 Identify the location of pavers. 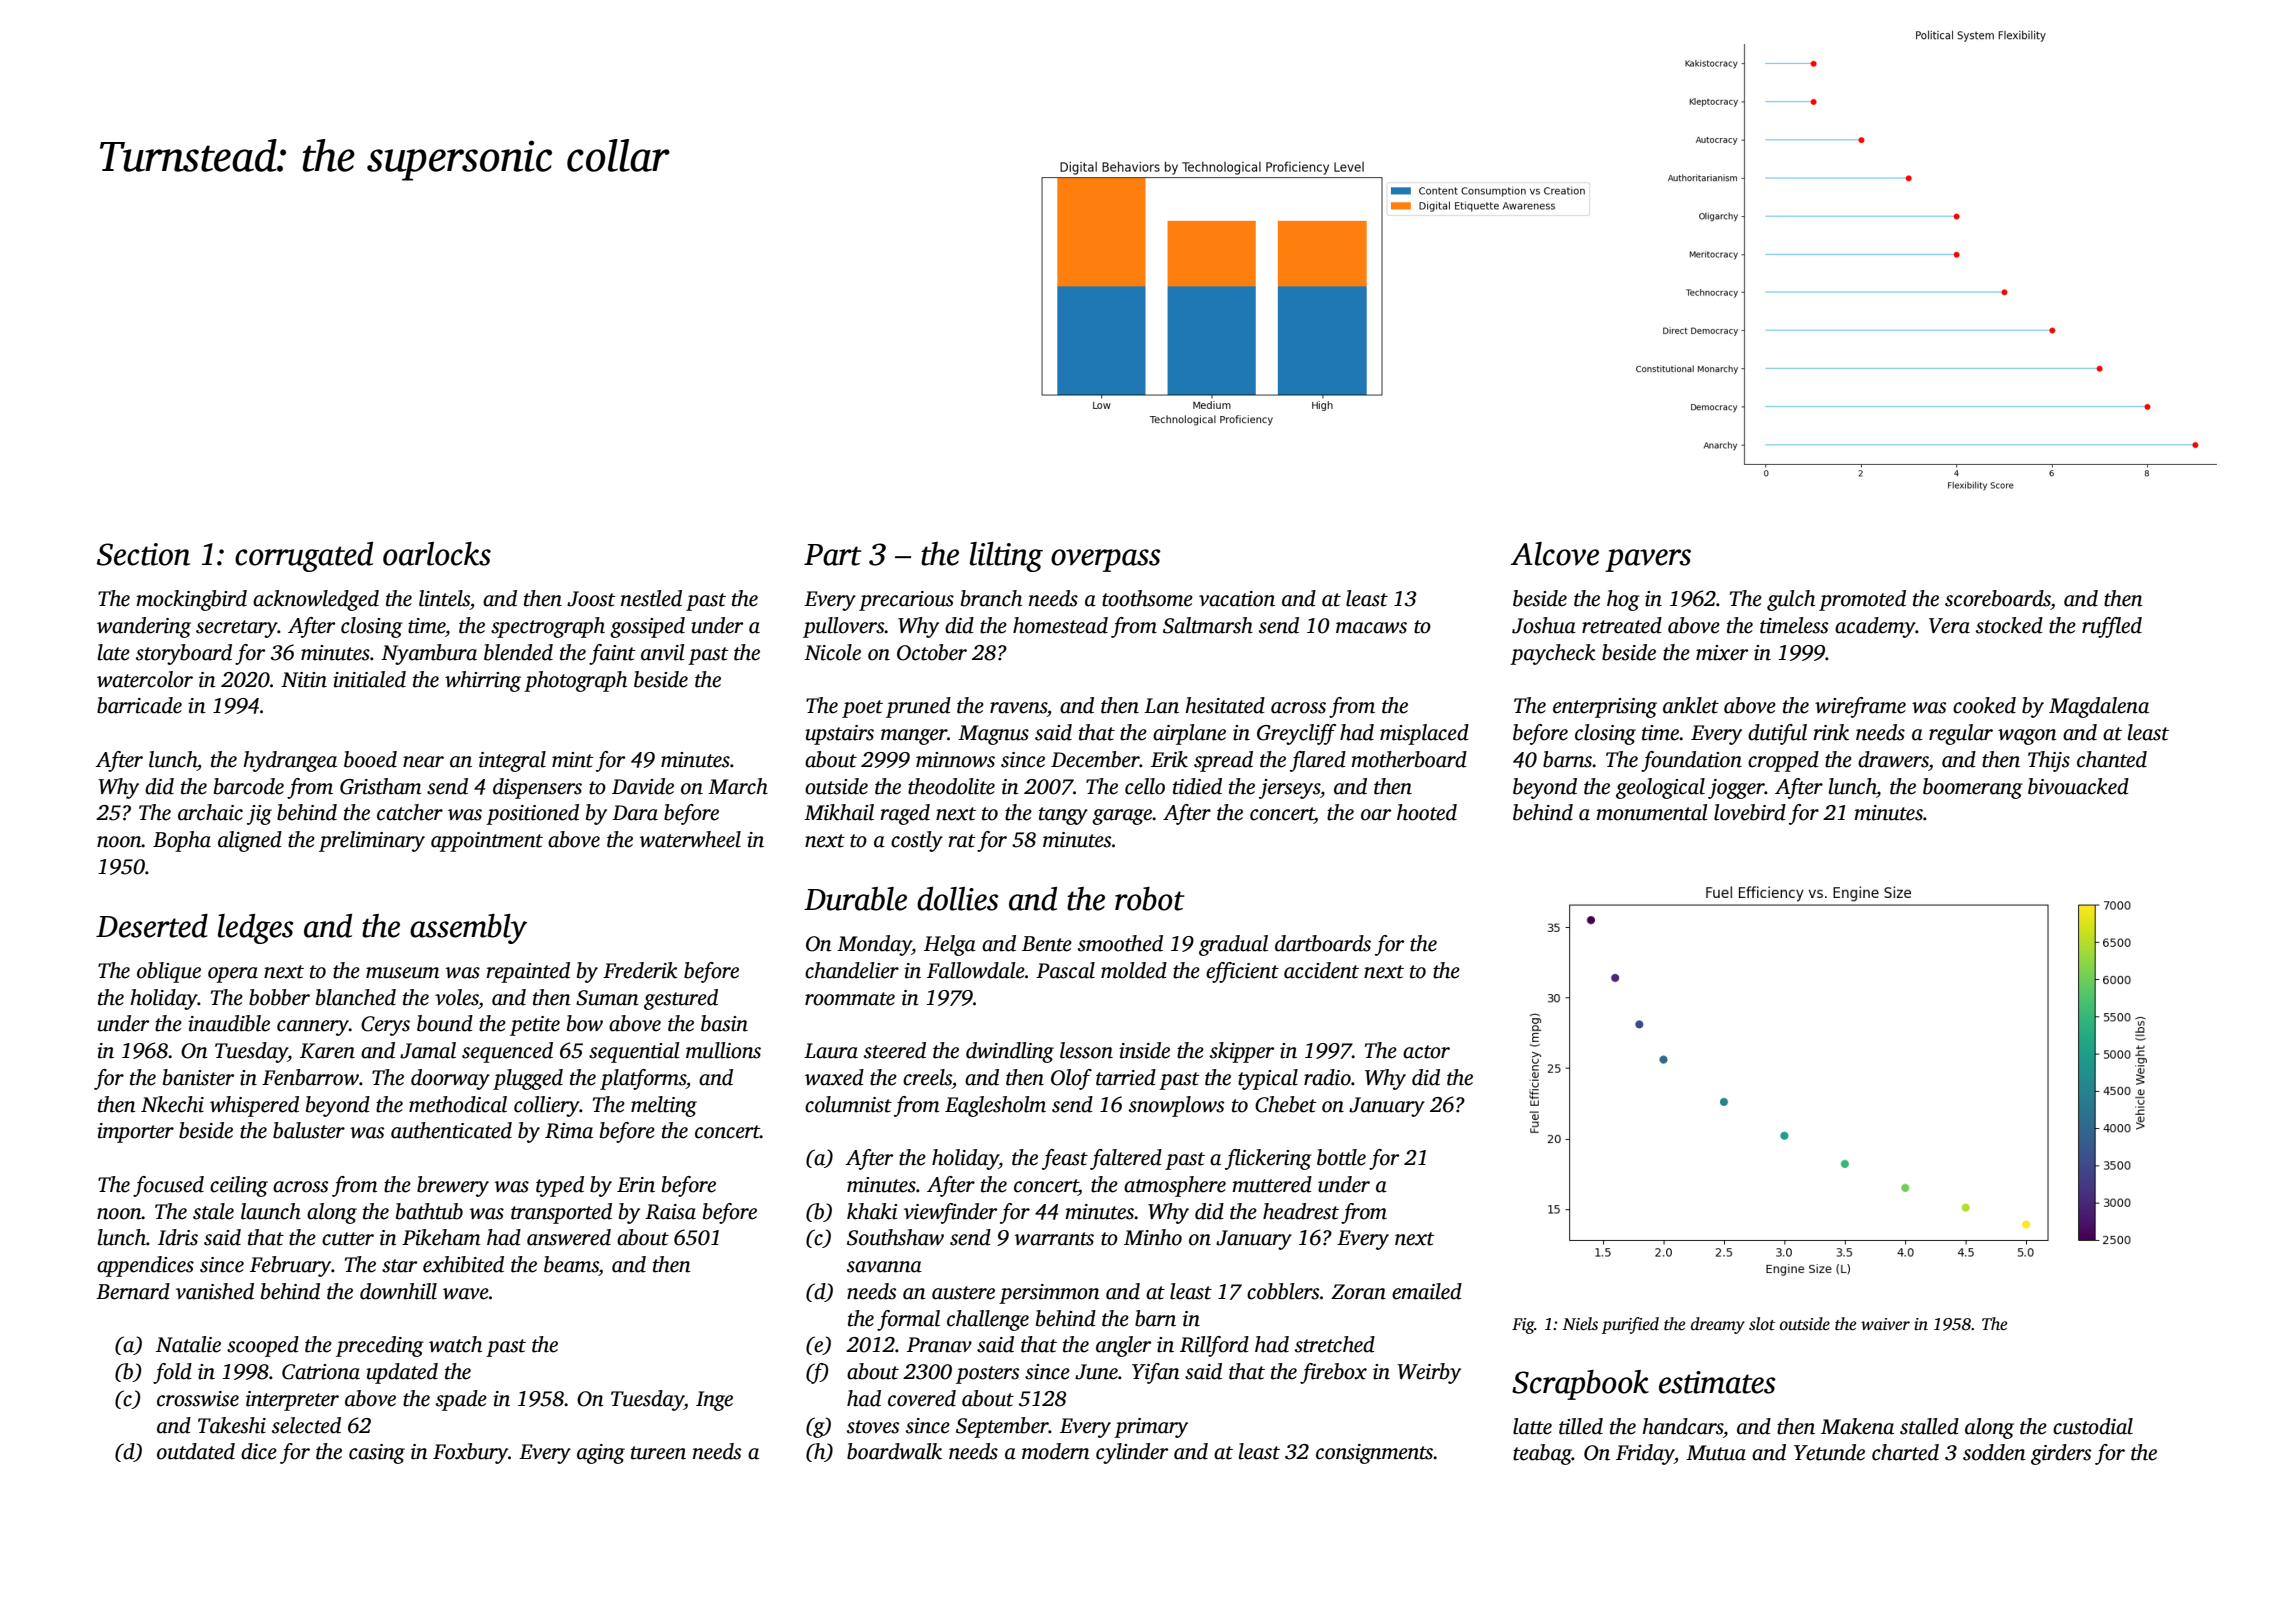
(1648, 560).
